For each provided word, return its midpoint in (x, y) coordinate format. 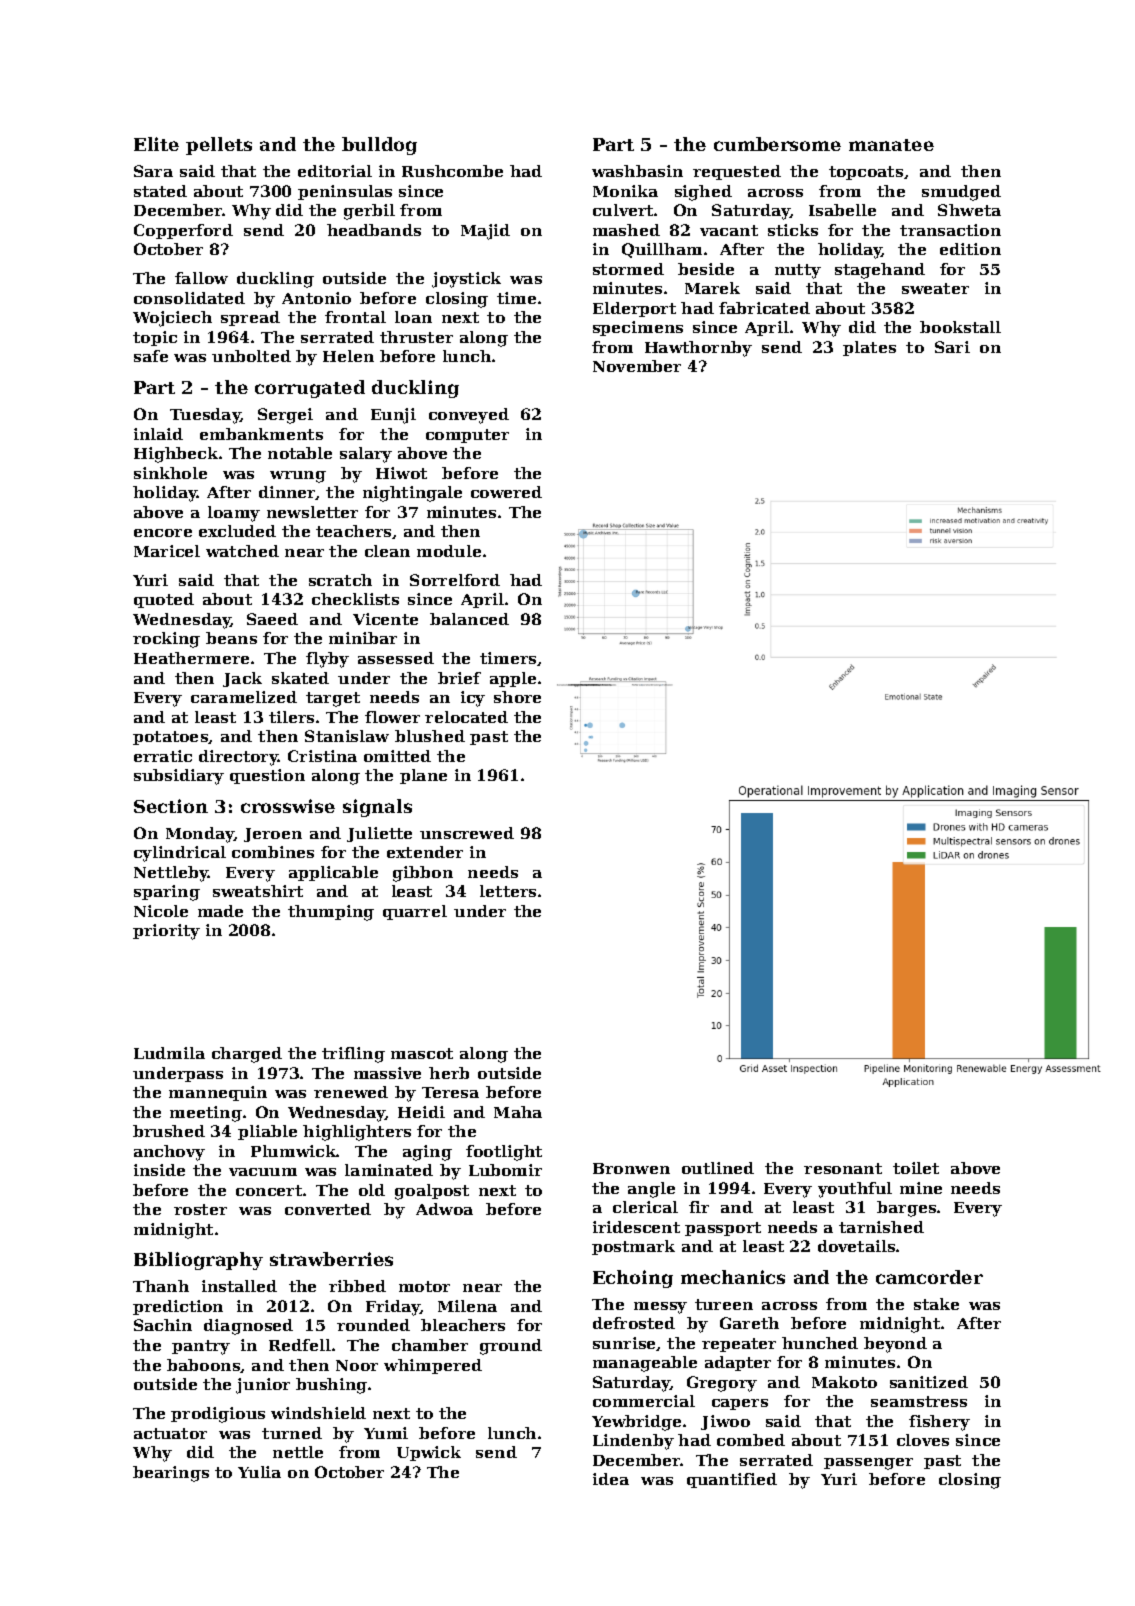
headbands (374, 230)
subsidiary (179, 777)
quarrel (415, 912)
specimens (638, 328)
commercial (644, 1401)
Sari (952, 347)
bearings (171, 1474)
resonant (843, 1168)
